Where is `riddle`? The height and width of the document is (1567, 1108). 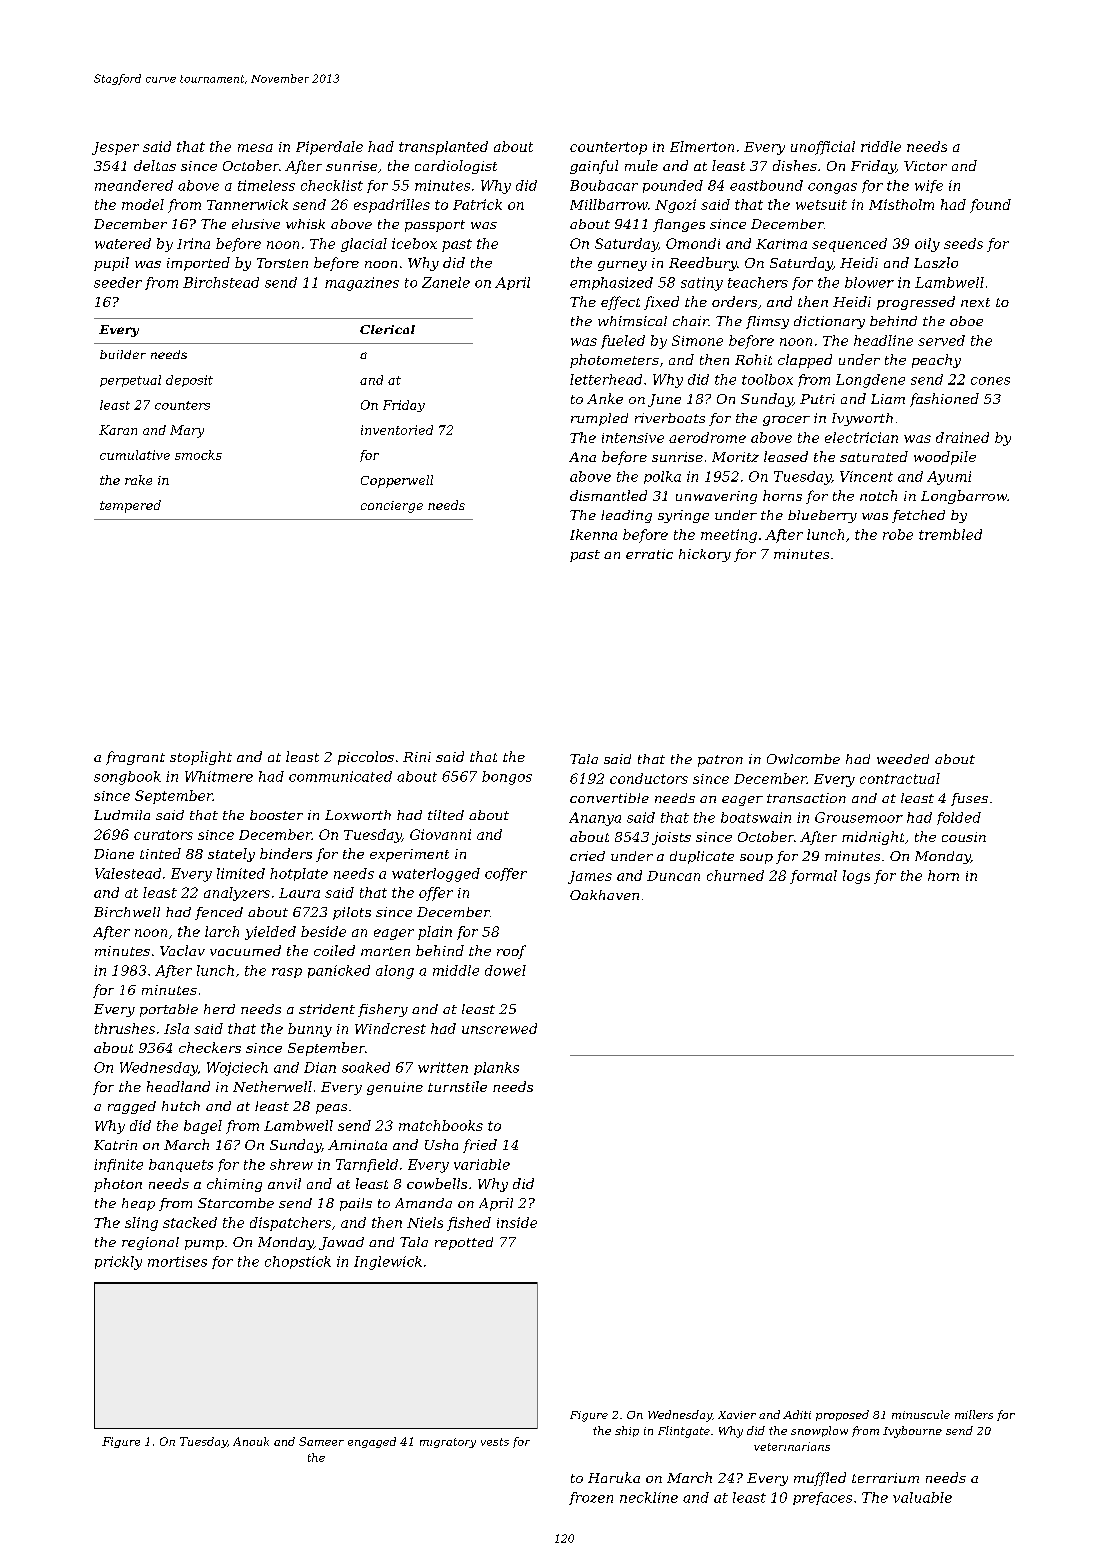
riddle is located at coordinates (881, 146).
